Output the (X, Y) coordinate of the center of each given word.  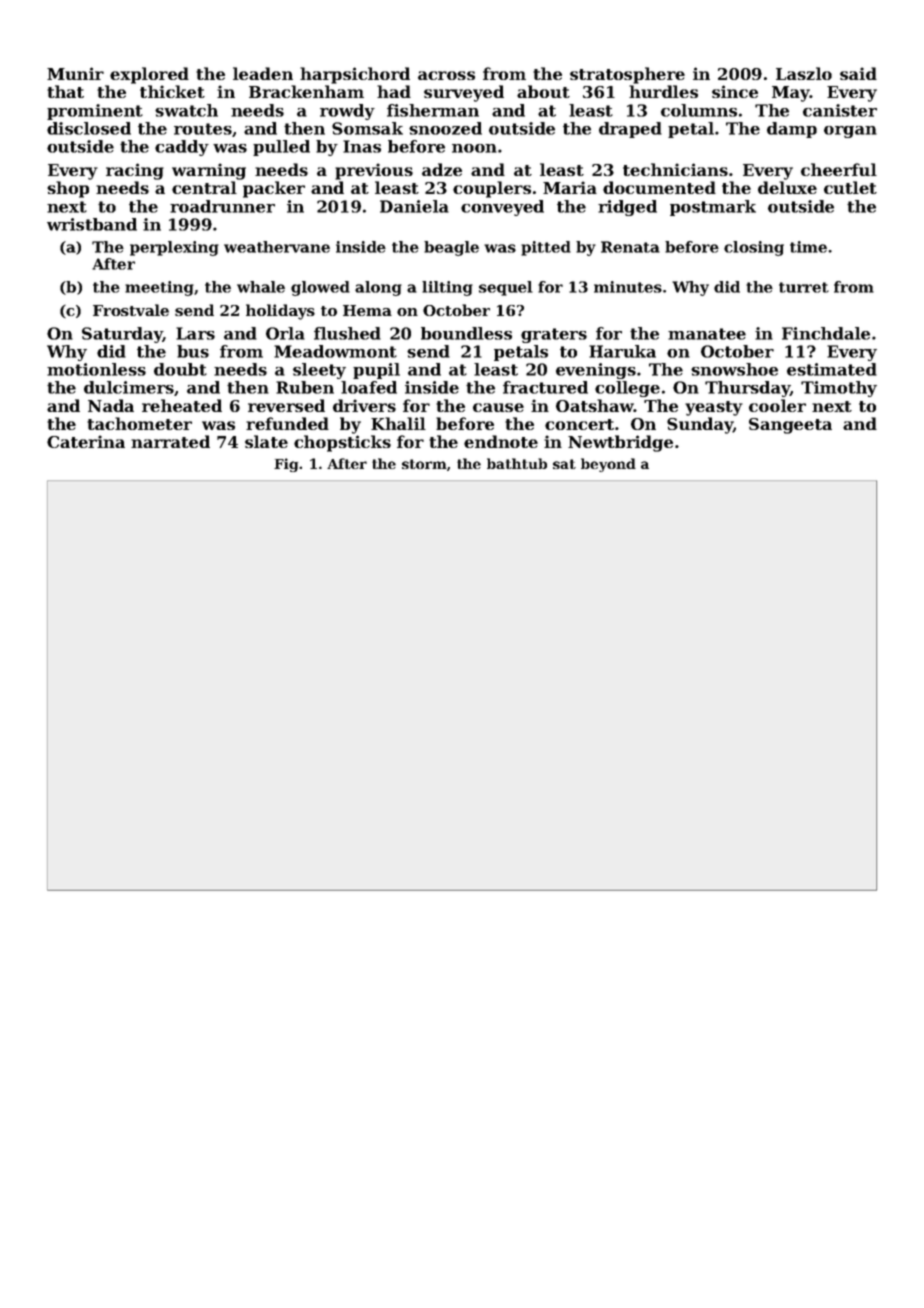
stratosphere (627, 75)
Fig (286, 465)
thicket (172, 91)
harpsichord (355, 75)
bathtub (517, 463)
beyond (608, 465)
